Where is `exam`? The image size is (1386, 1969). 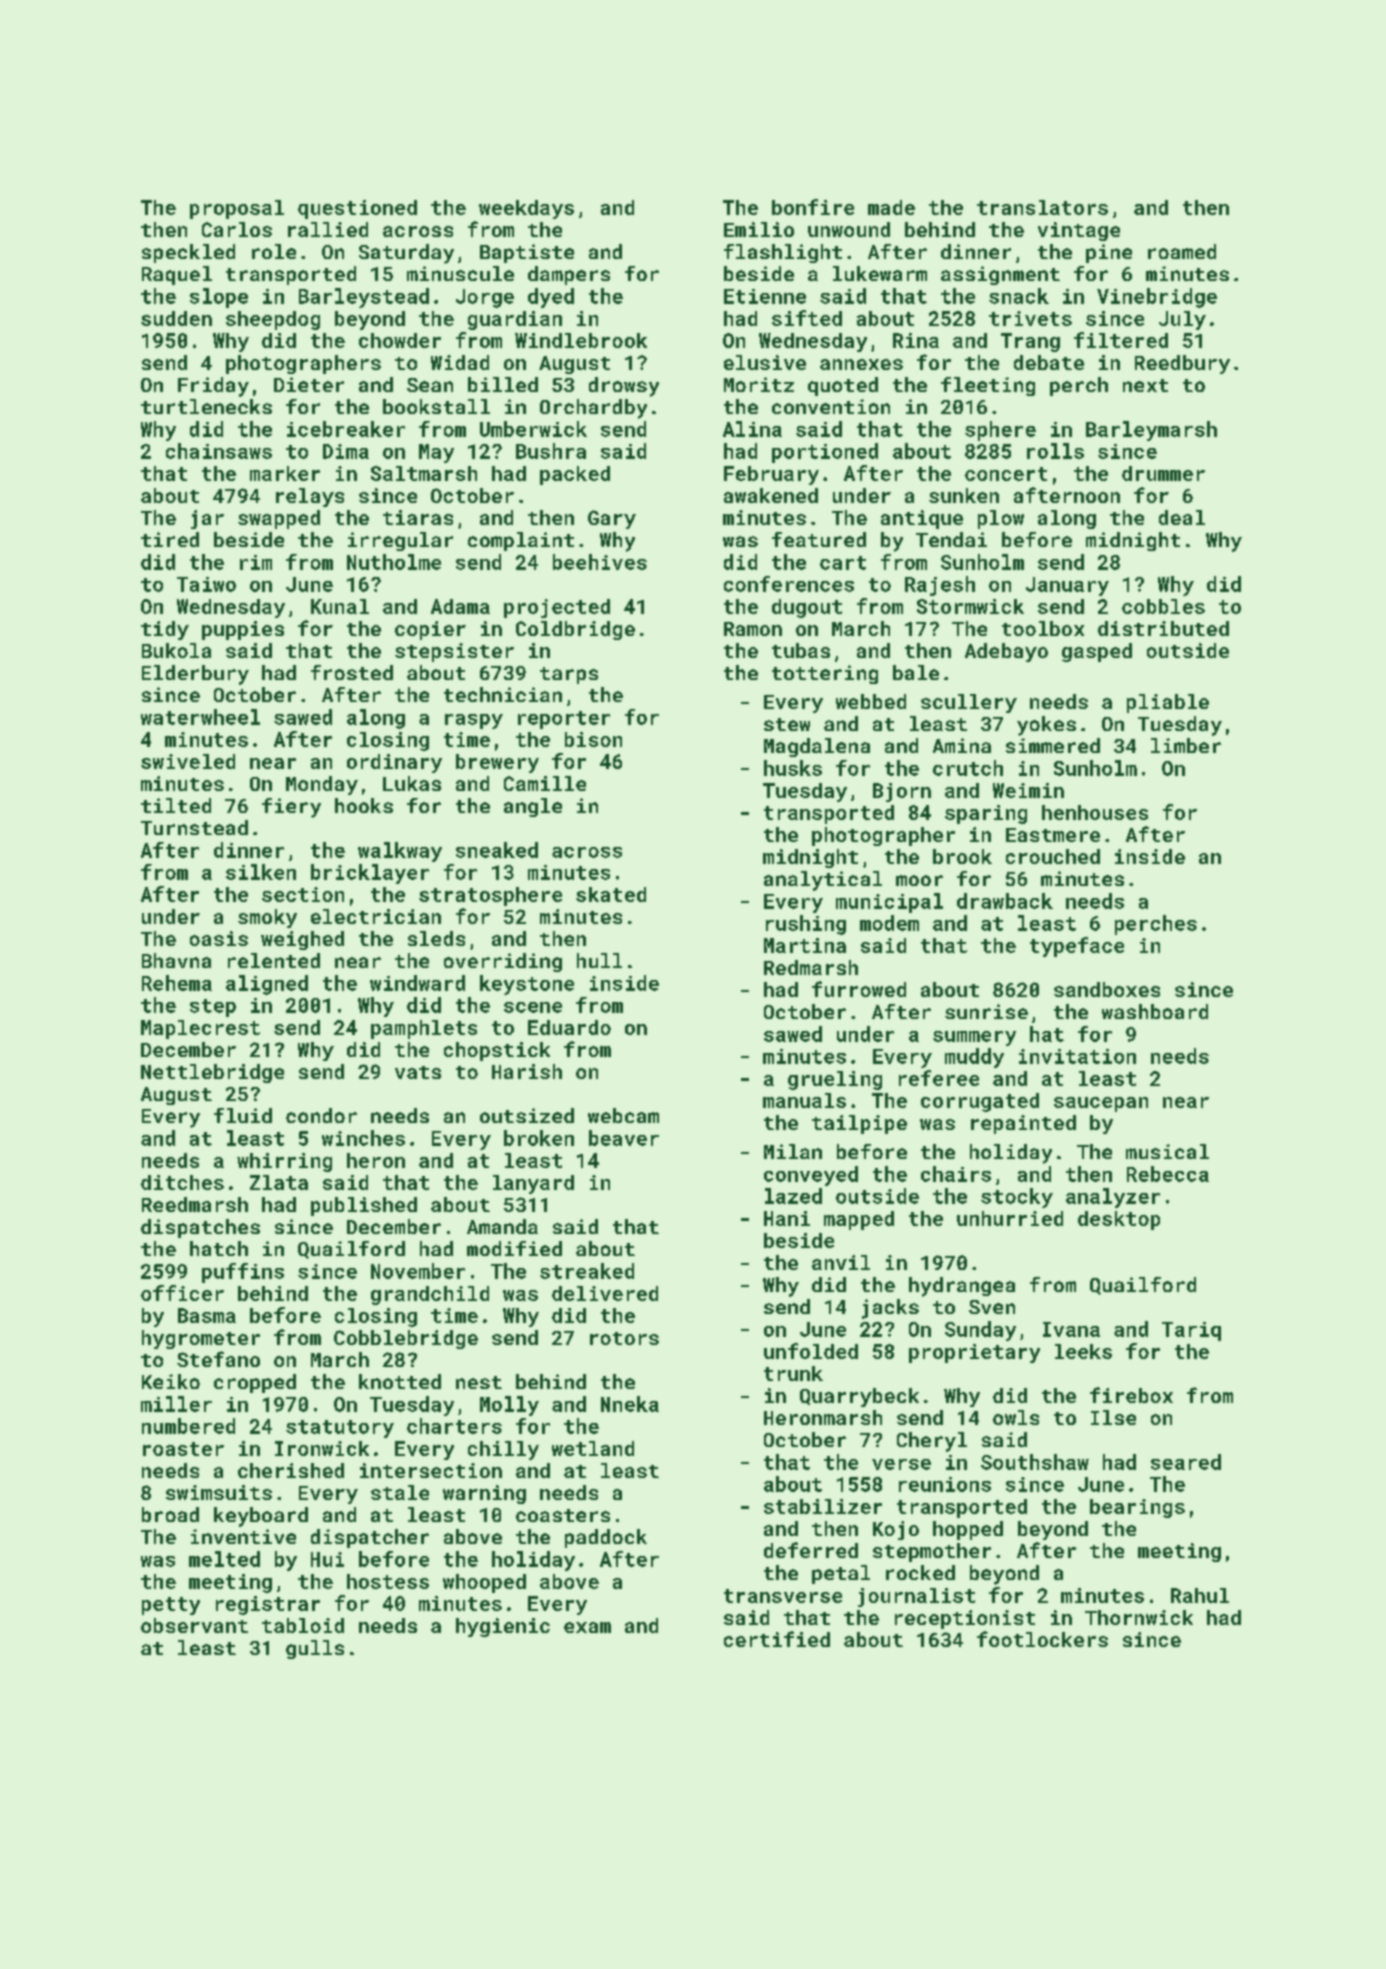 exam is located at coordinates (587, 1627).
